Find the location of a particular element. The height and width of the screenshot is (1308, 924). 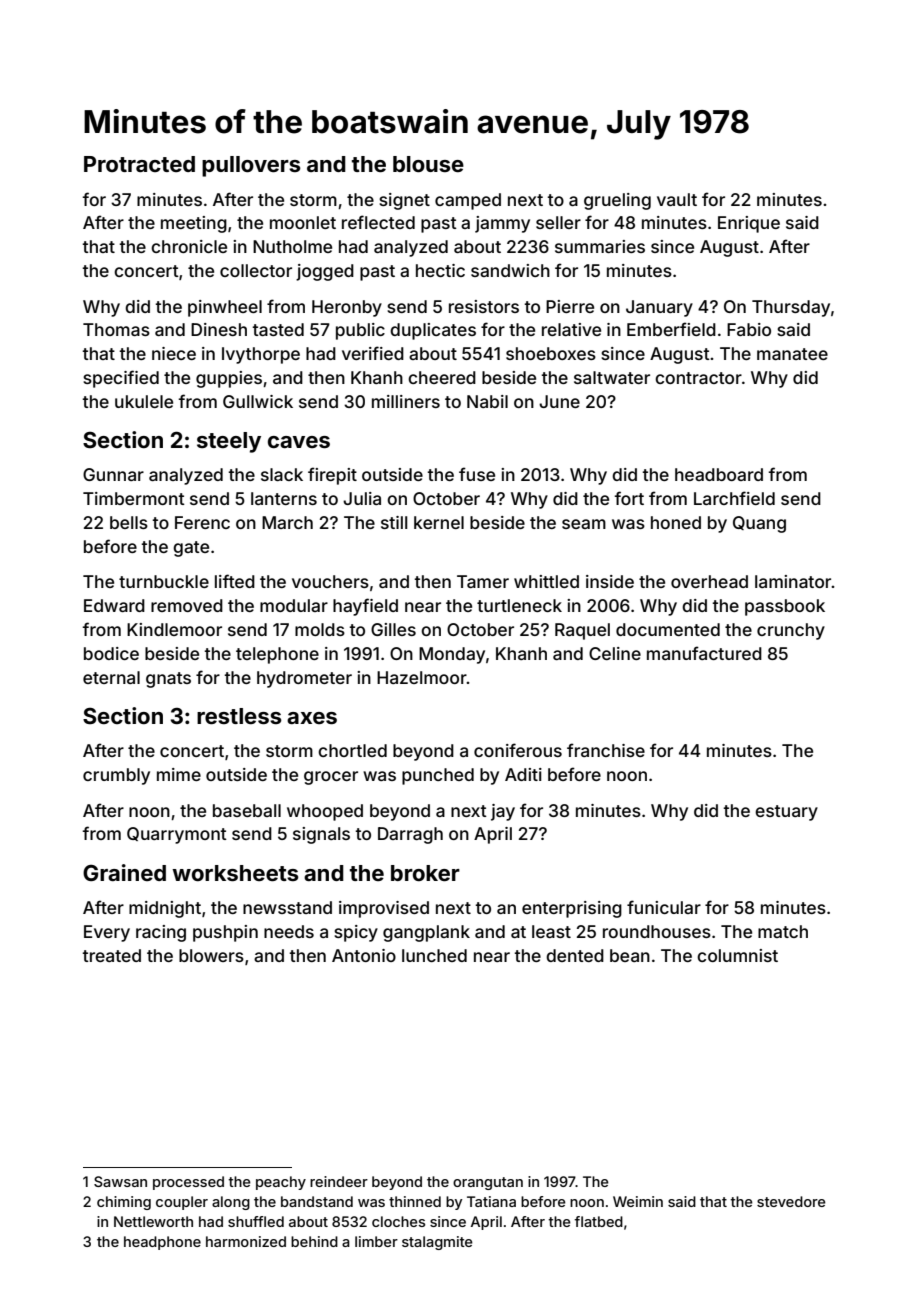

treated is located at coordinates (111, 955).
